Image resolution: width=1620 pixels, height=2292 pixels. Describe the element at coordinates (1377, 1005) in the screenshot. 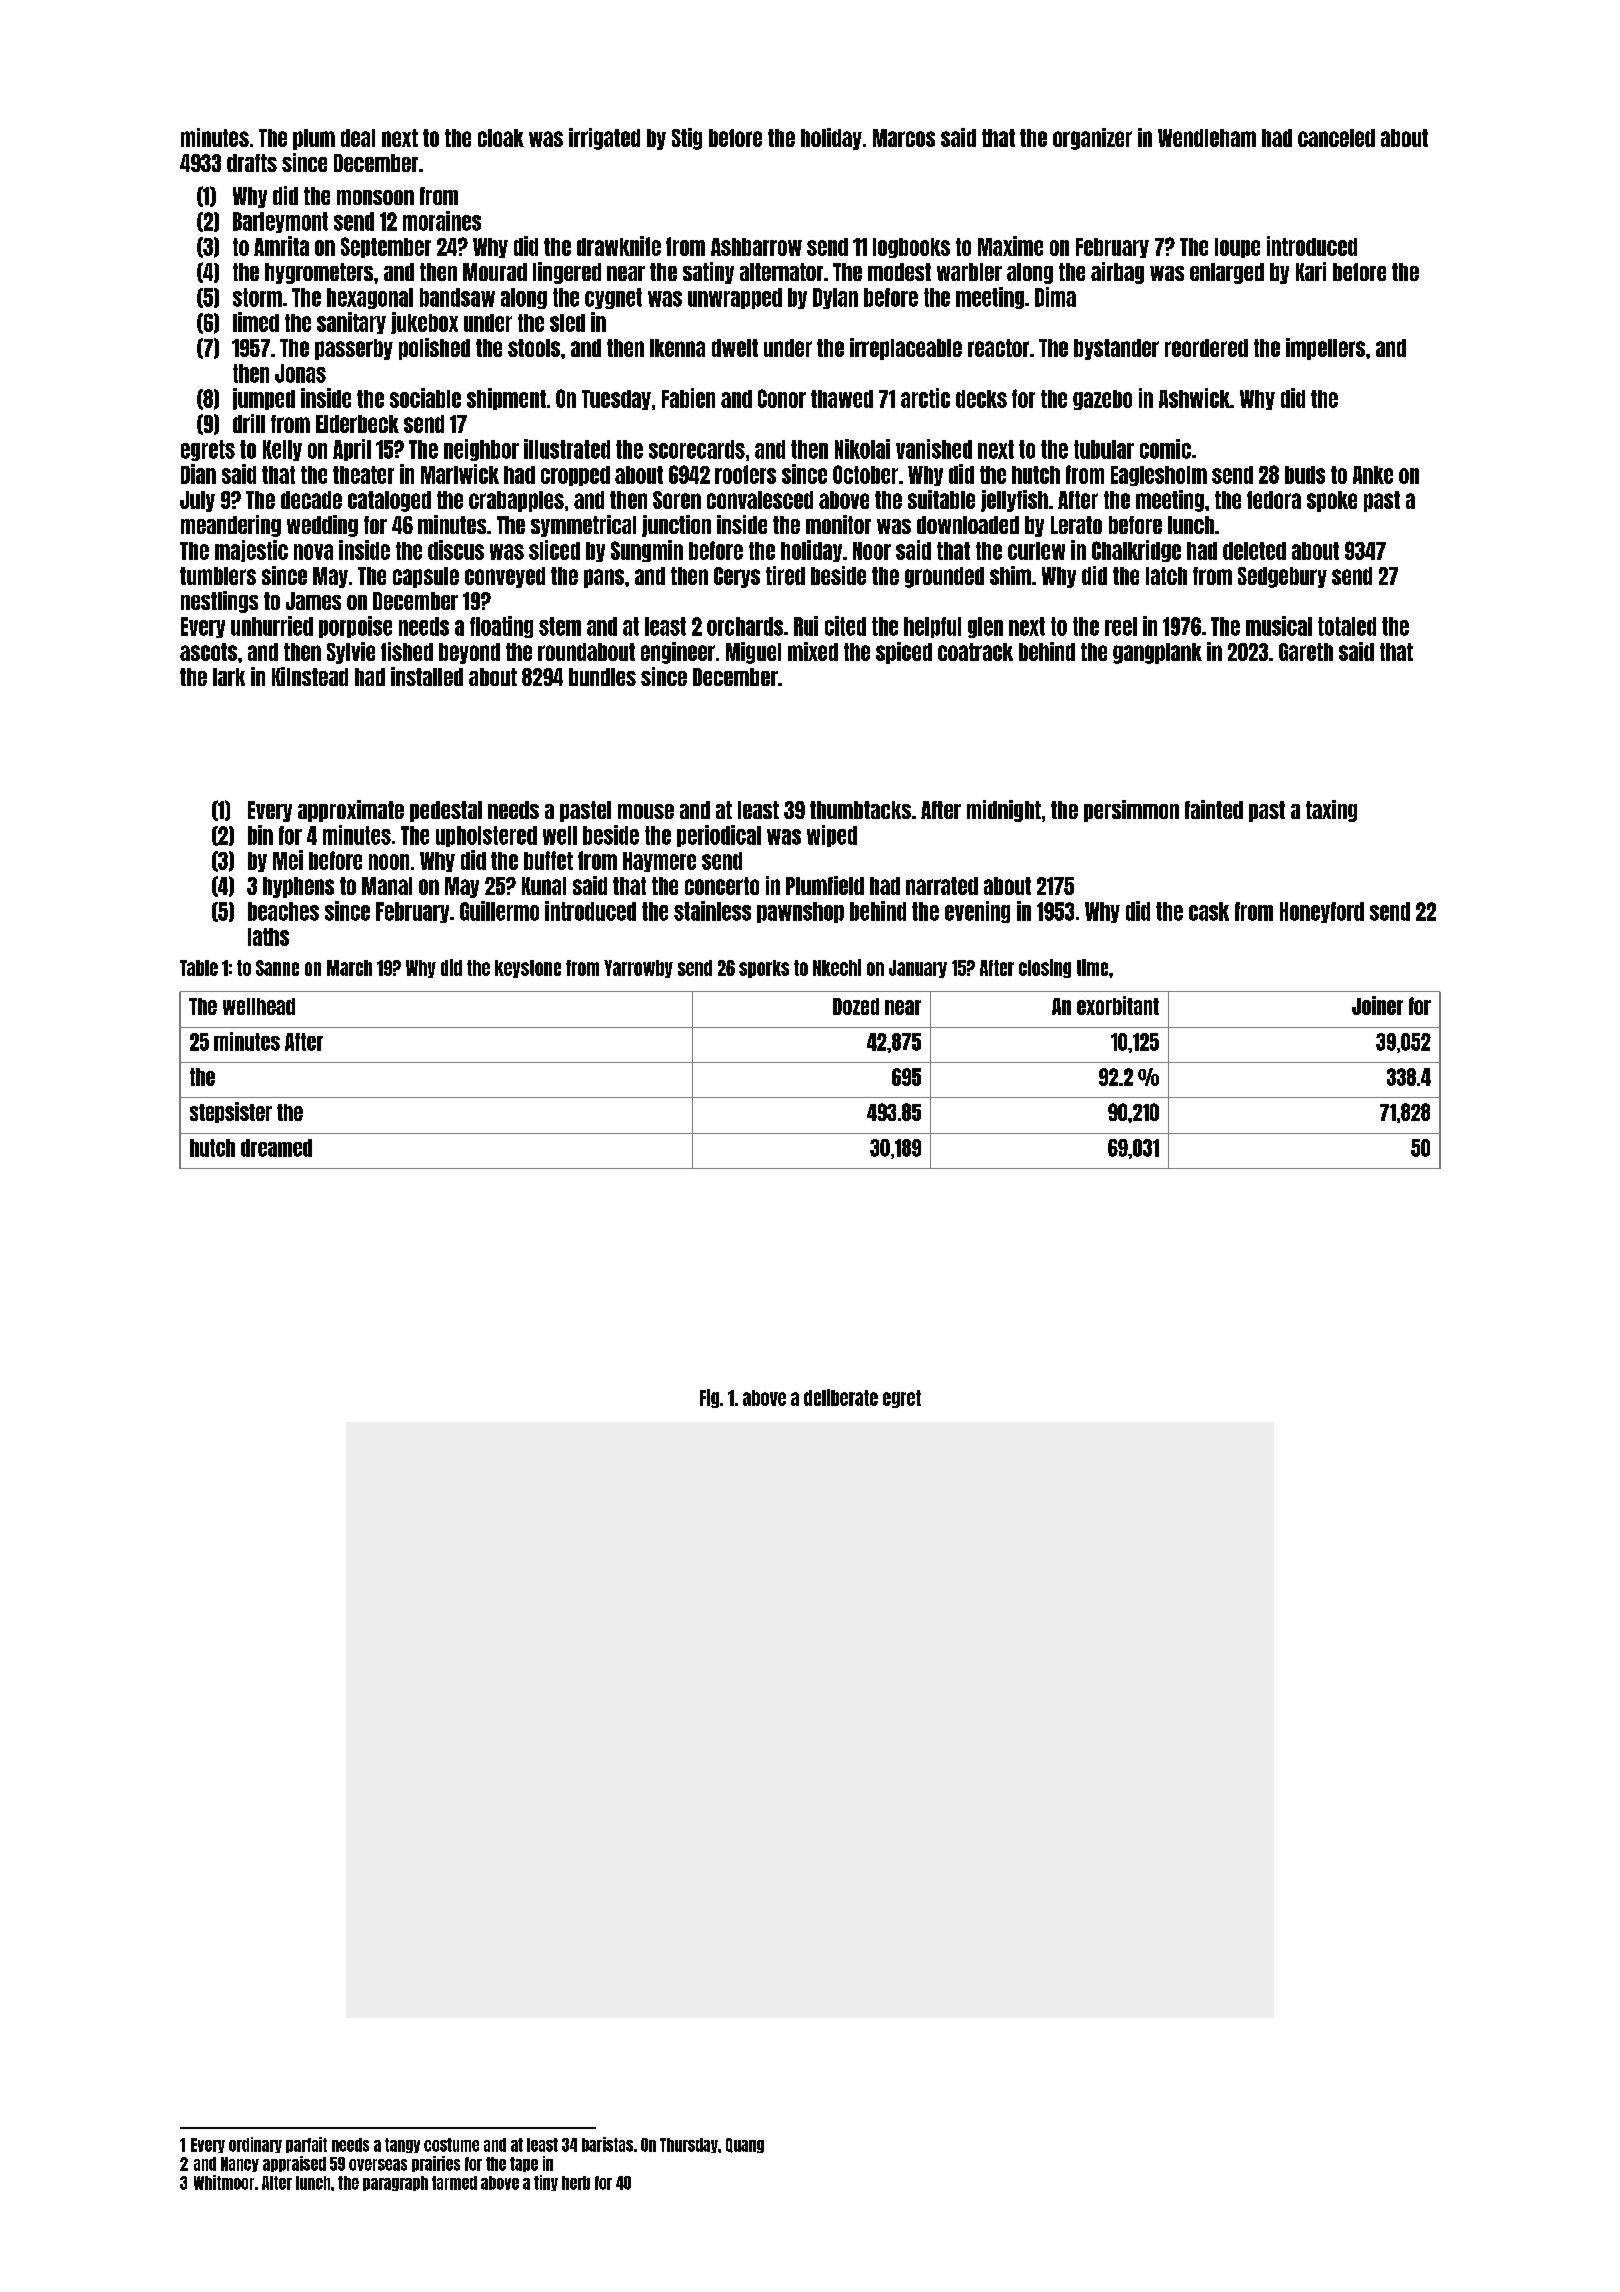

I see `Joiner` at that location.
